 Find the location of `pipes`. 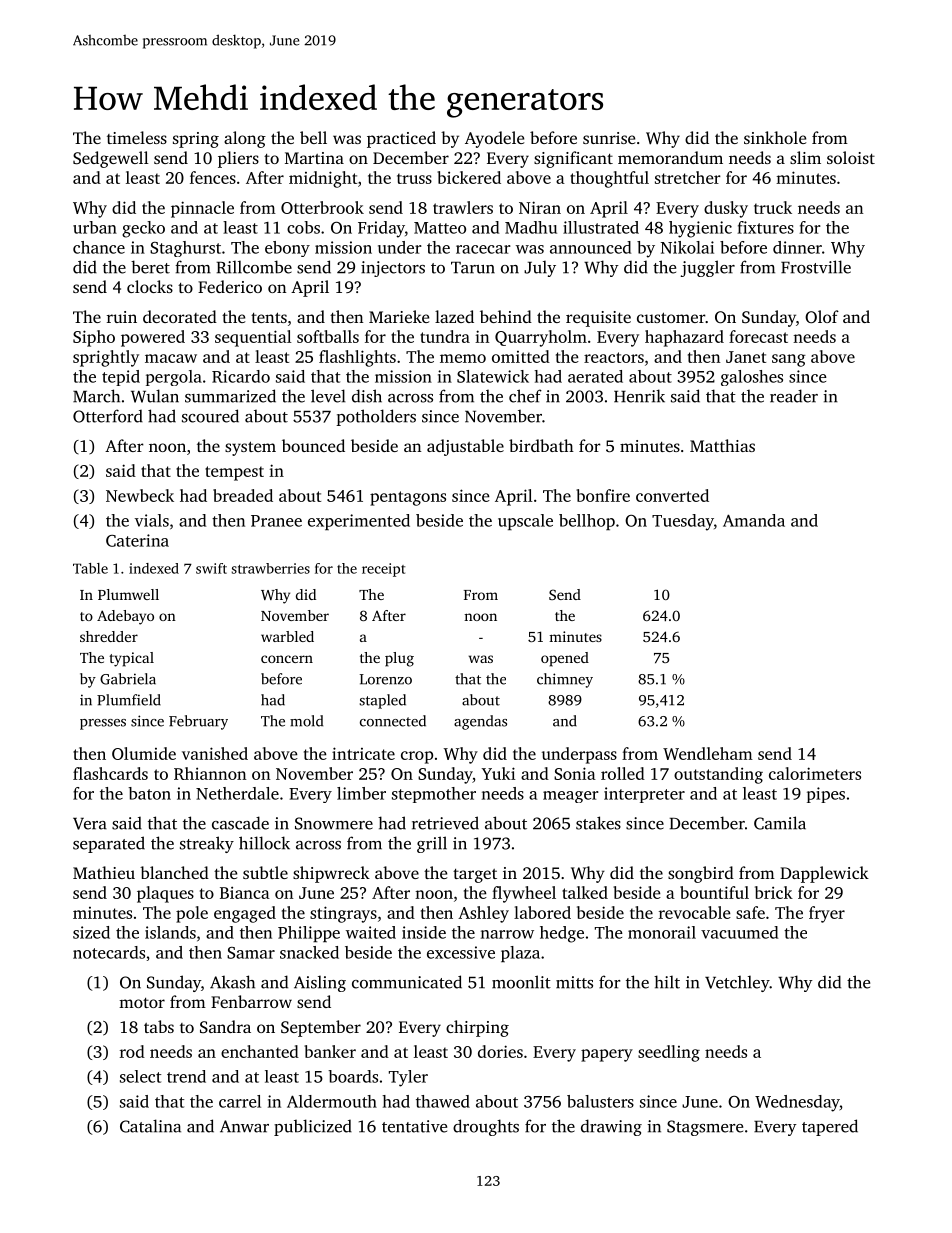

pipes is located at coordinates (826, 795).
